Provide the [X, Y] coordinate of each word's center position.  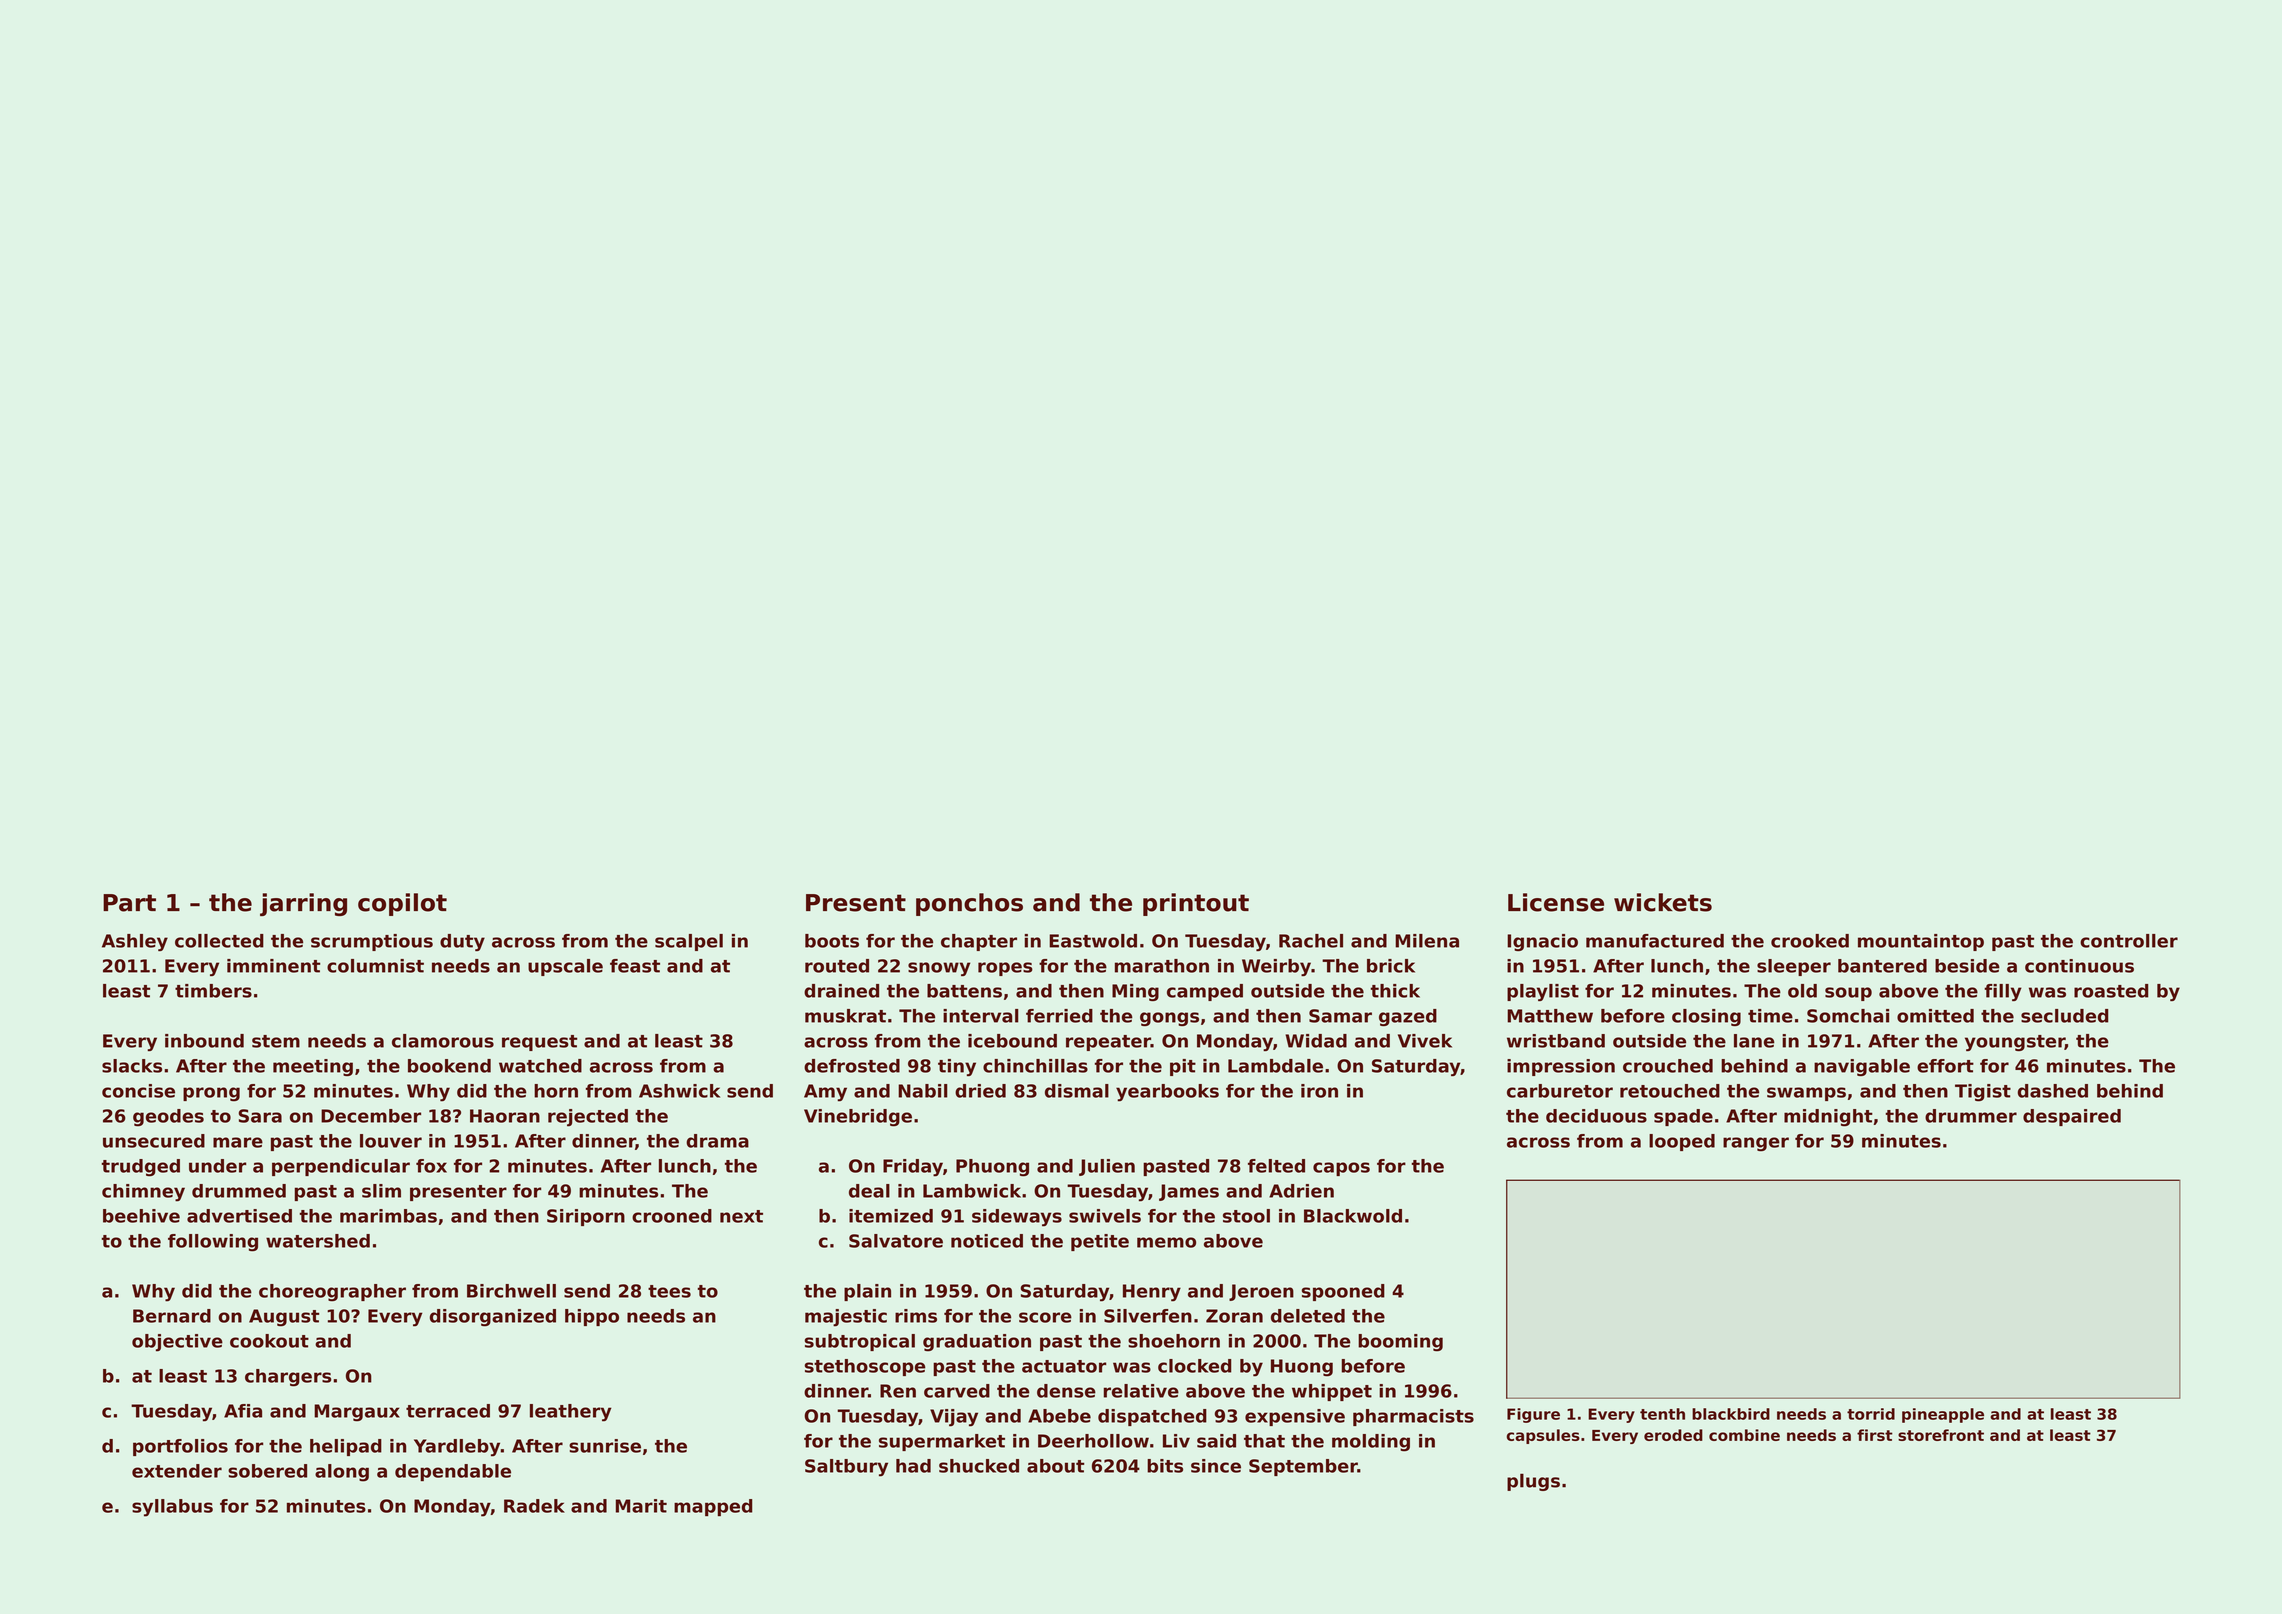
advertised [239, 1216]
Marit [641, 1506]
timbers [213, 991]
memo [1166, 1242]
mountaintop [1921, 942]
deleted [1308, 1316]
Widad [1316, 1041]
